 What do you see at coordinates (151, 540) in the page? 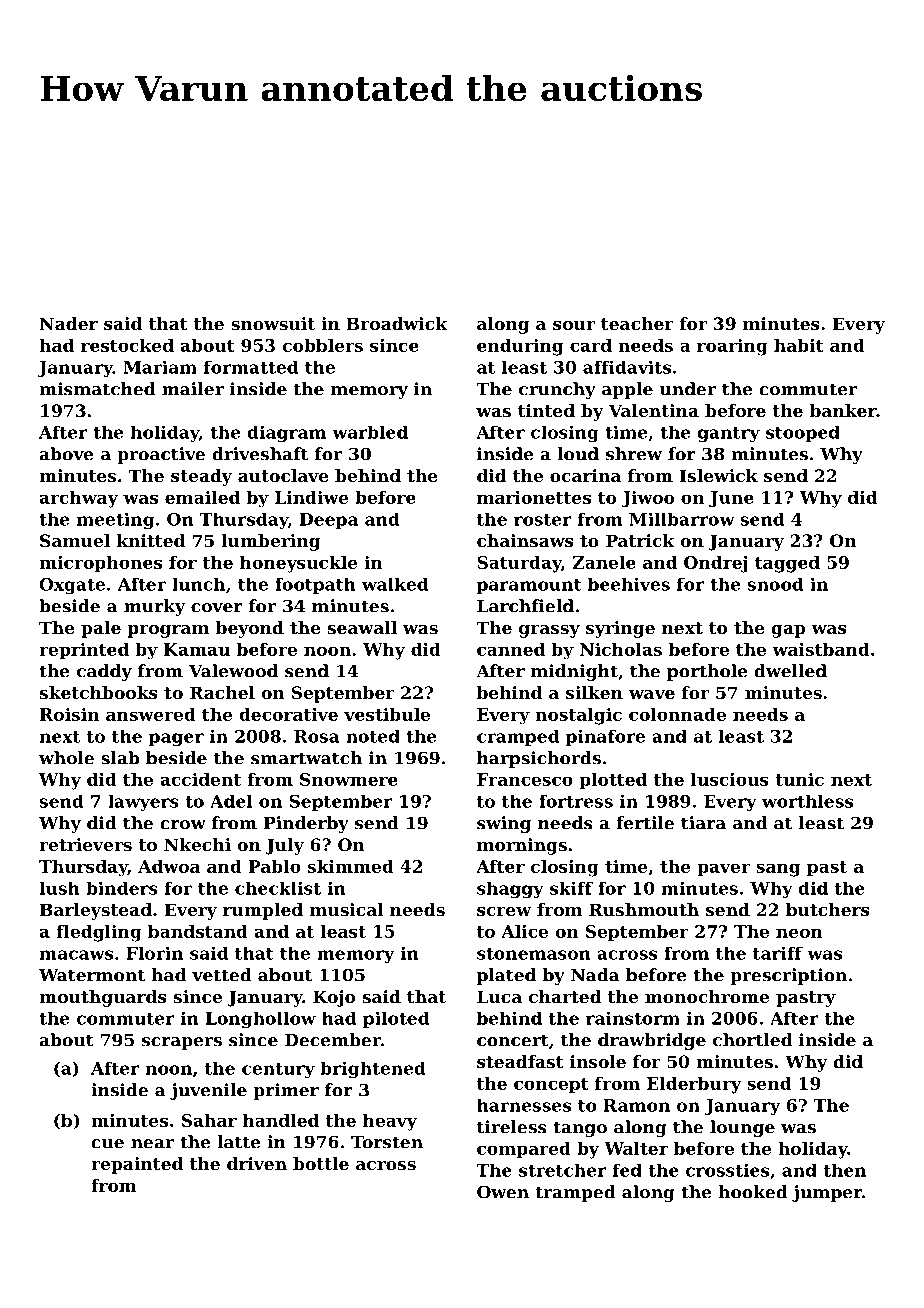
I see `knitted` at bounding box center [151, 540].
